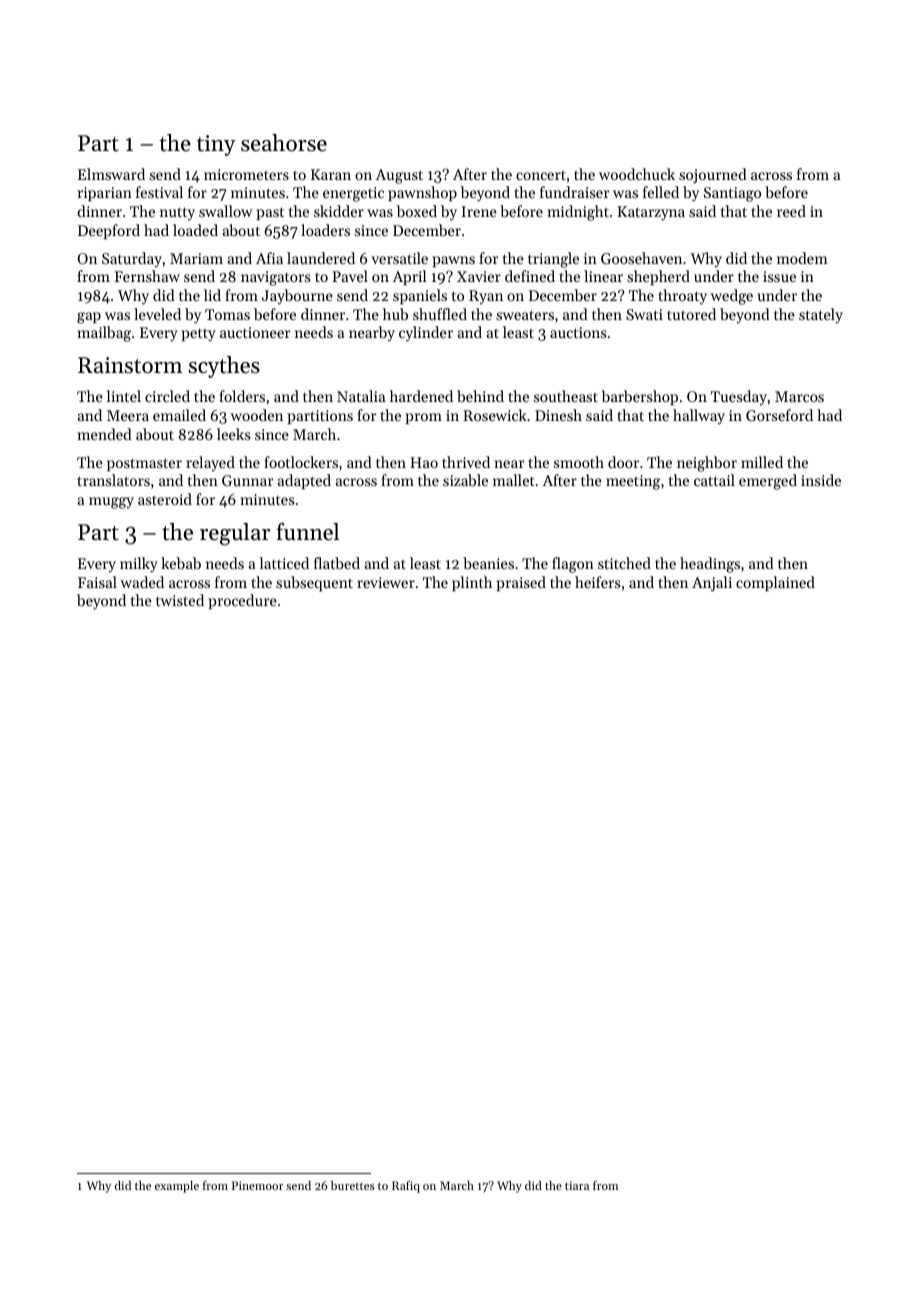  Describe the element at coordinates (216, 145) in the page. I see `tiny` at that location.
